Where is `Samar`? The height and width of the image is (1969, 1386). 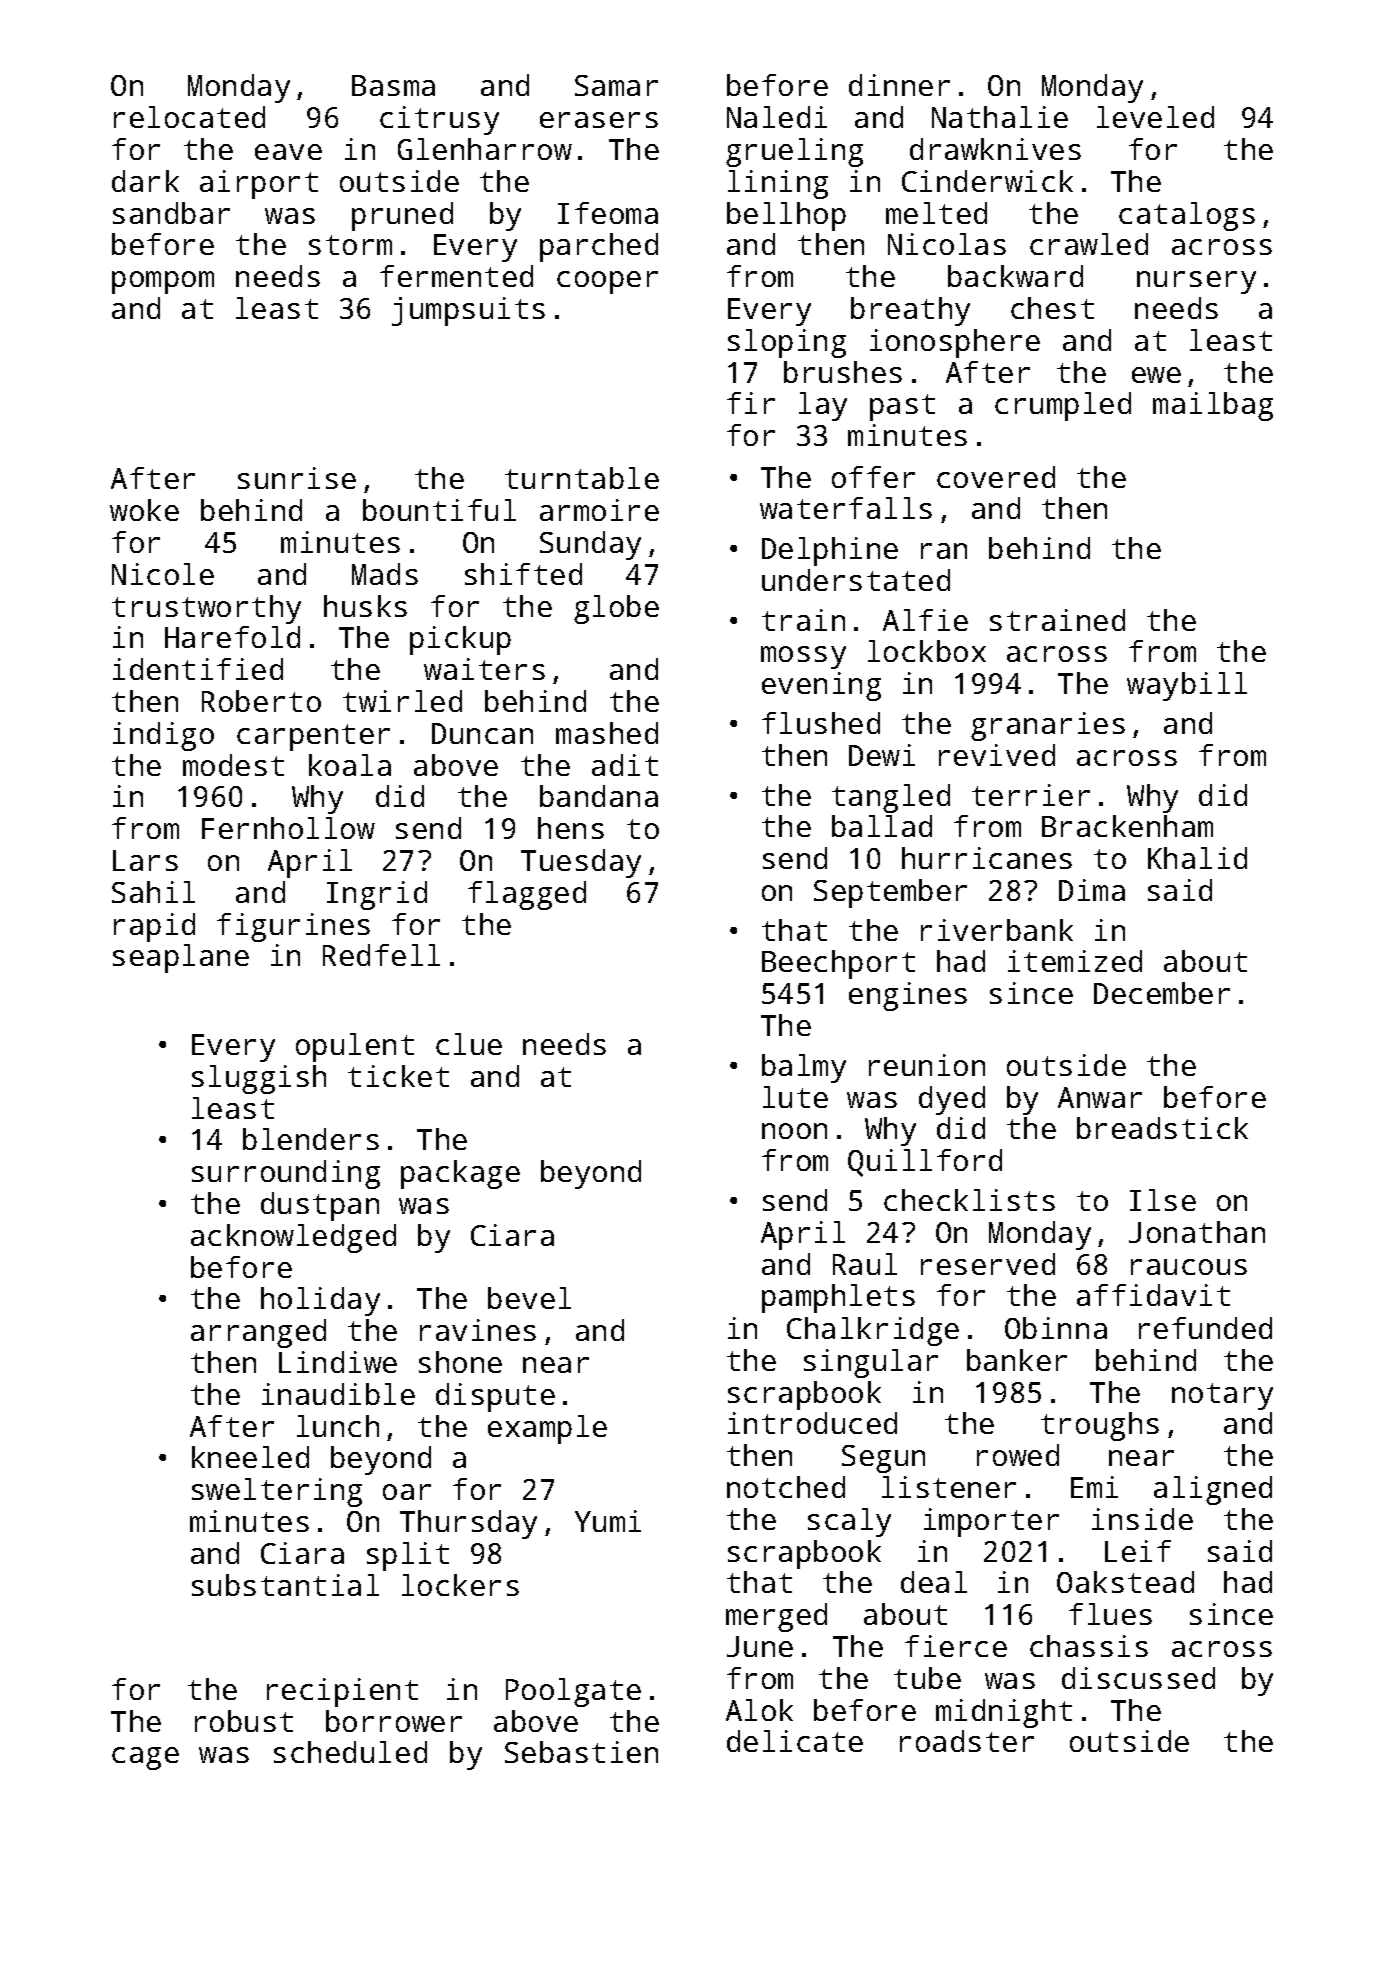
Samar is located at coordinates (616, 85).
